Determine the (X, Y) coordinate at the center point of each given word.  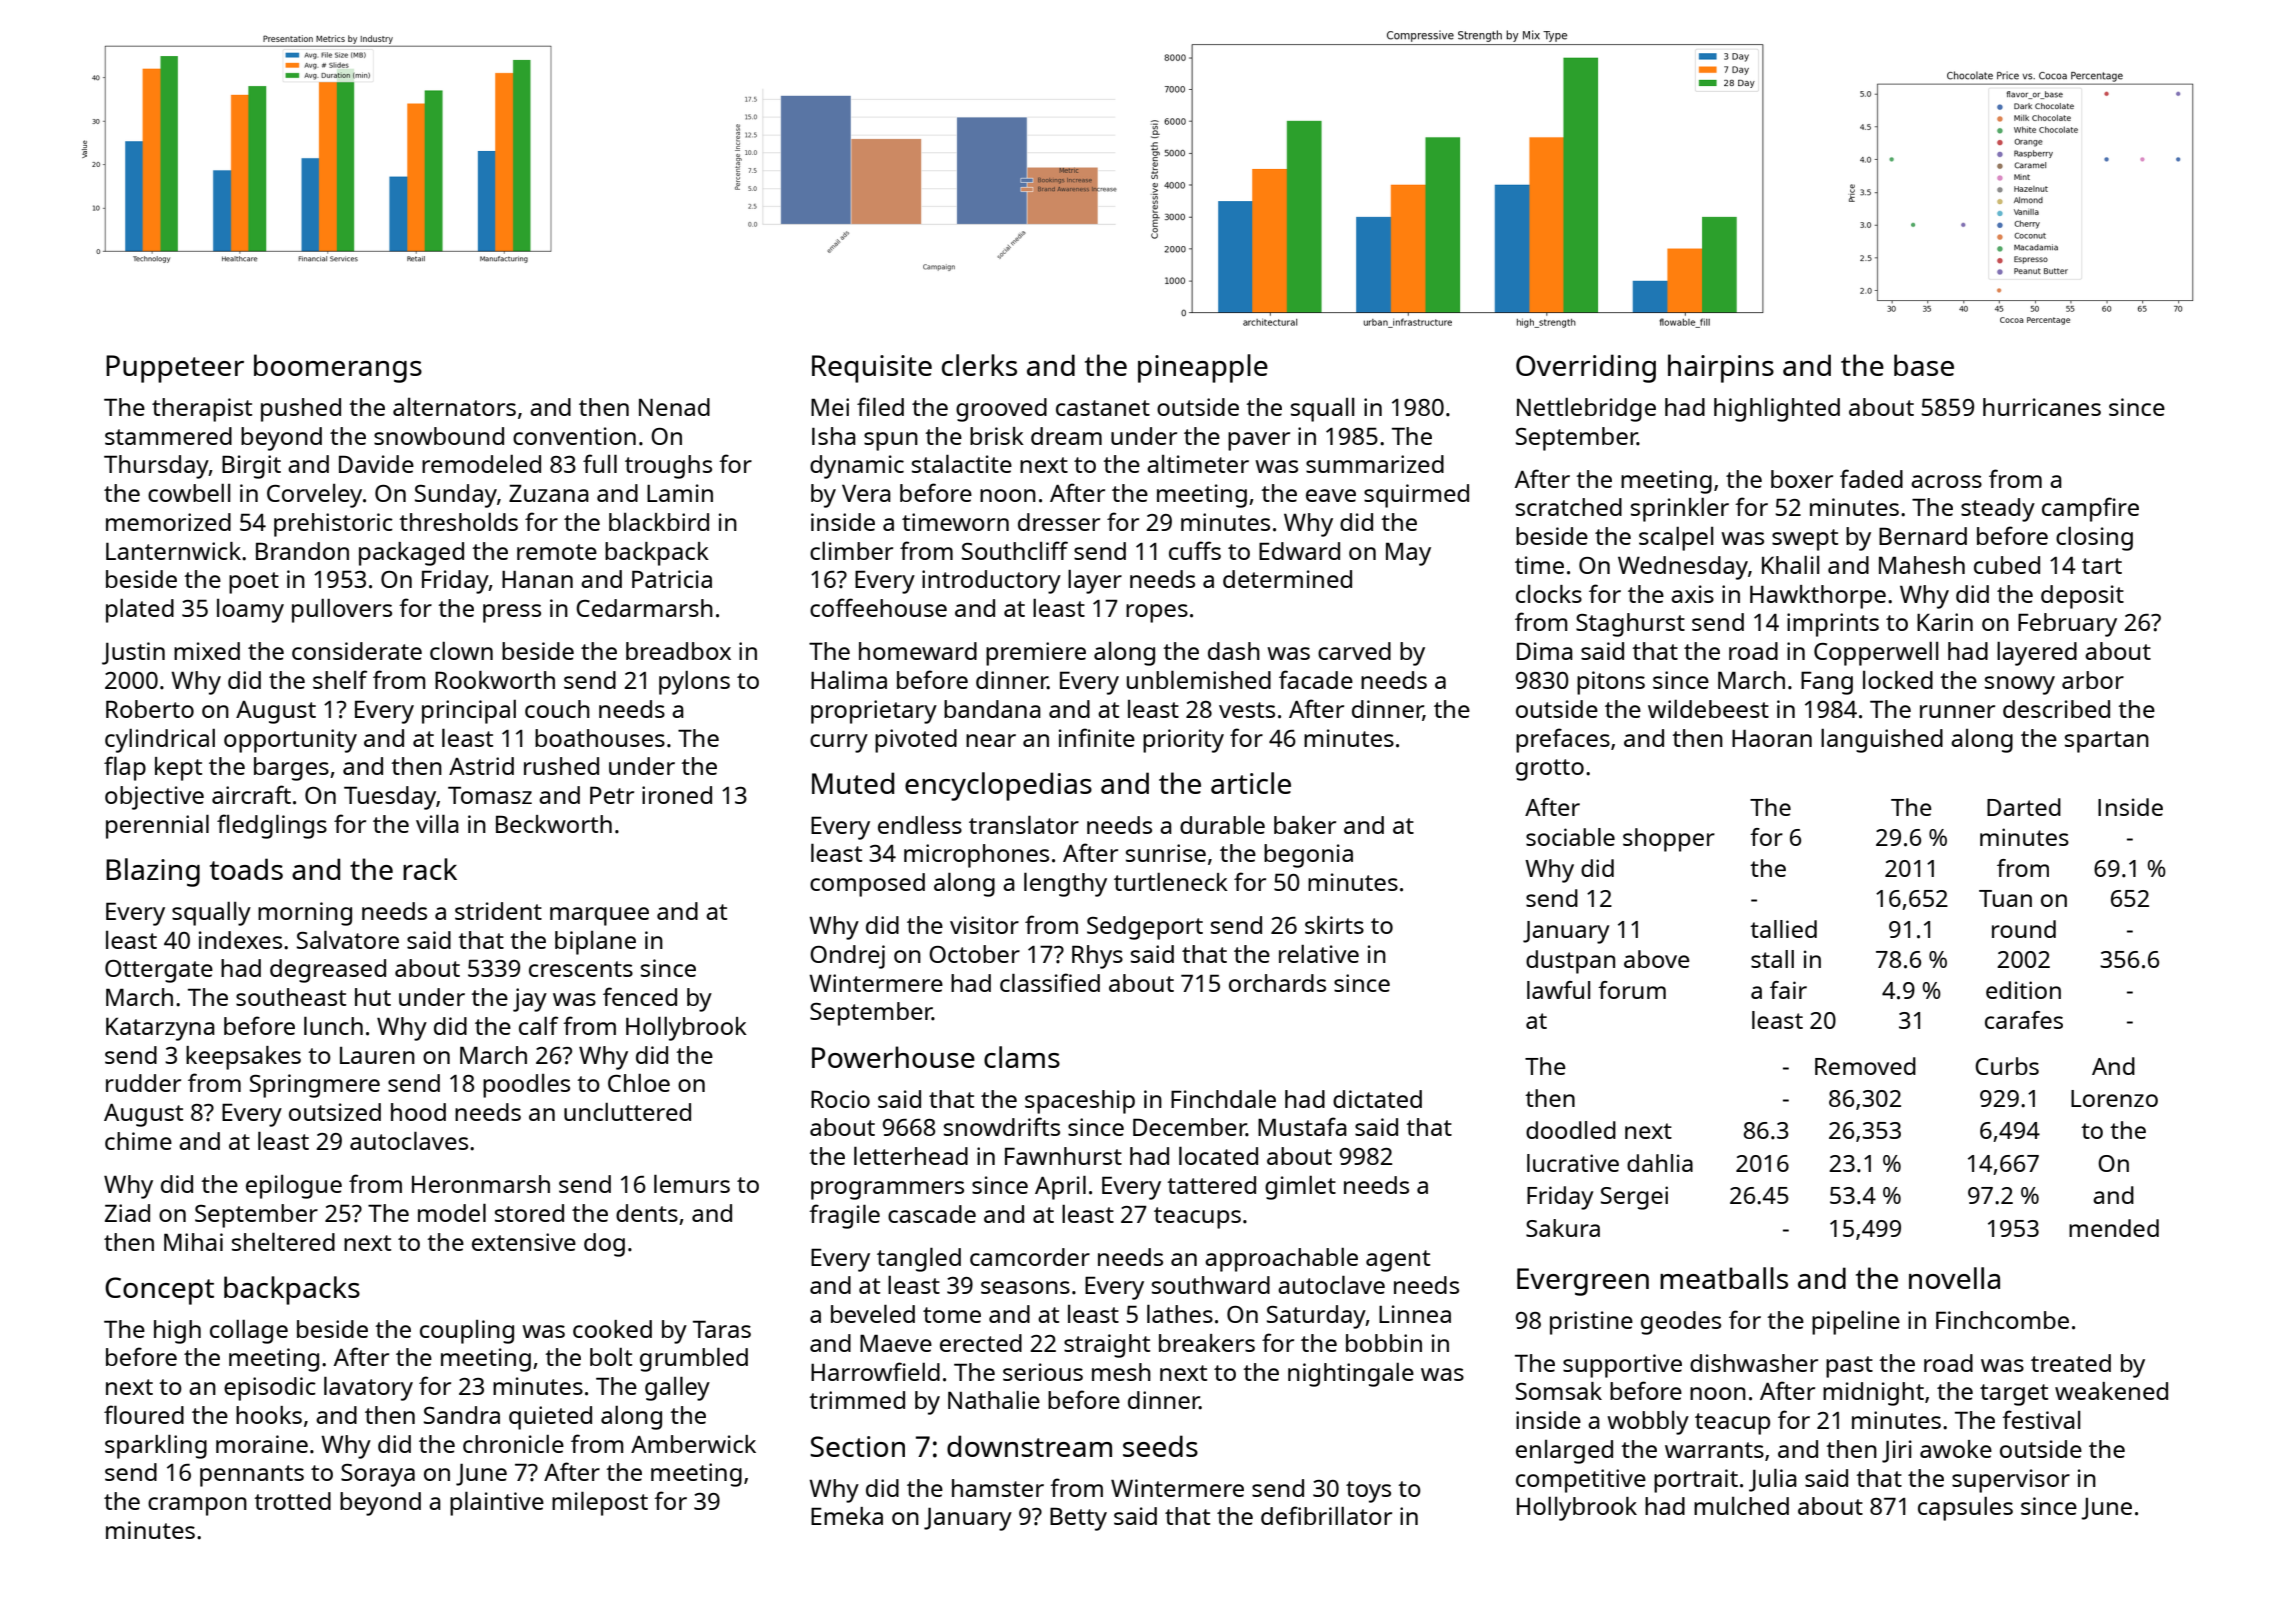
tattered (1211, 1185)
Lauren (377, 1055)
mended (2114, 1228)
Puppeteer (175, 369)
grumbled (694, 1360)
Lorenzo (2114, 1098)
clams (1022, 1057)
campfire (2090, 509)
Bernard (1923, 536)
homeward (918, 651)
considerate (357, 651)
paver (1259, 441)
